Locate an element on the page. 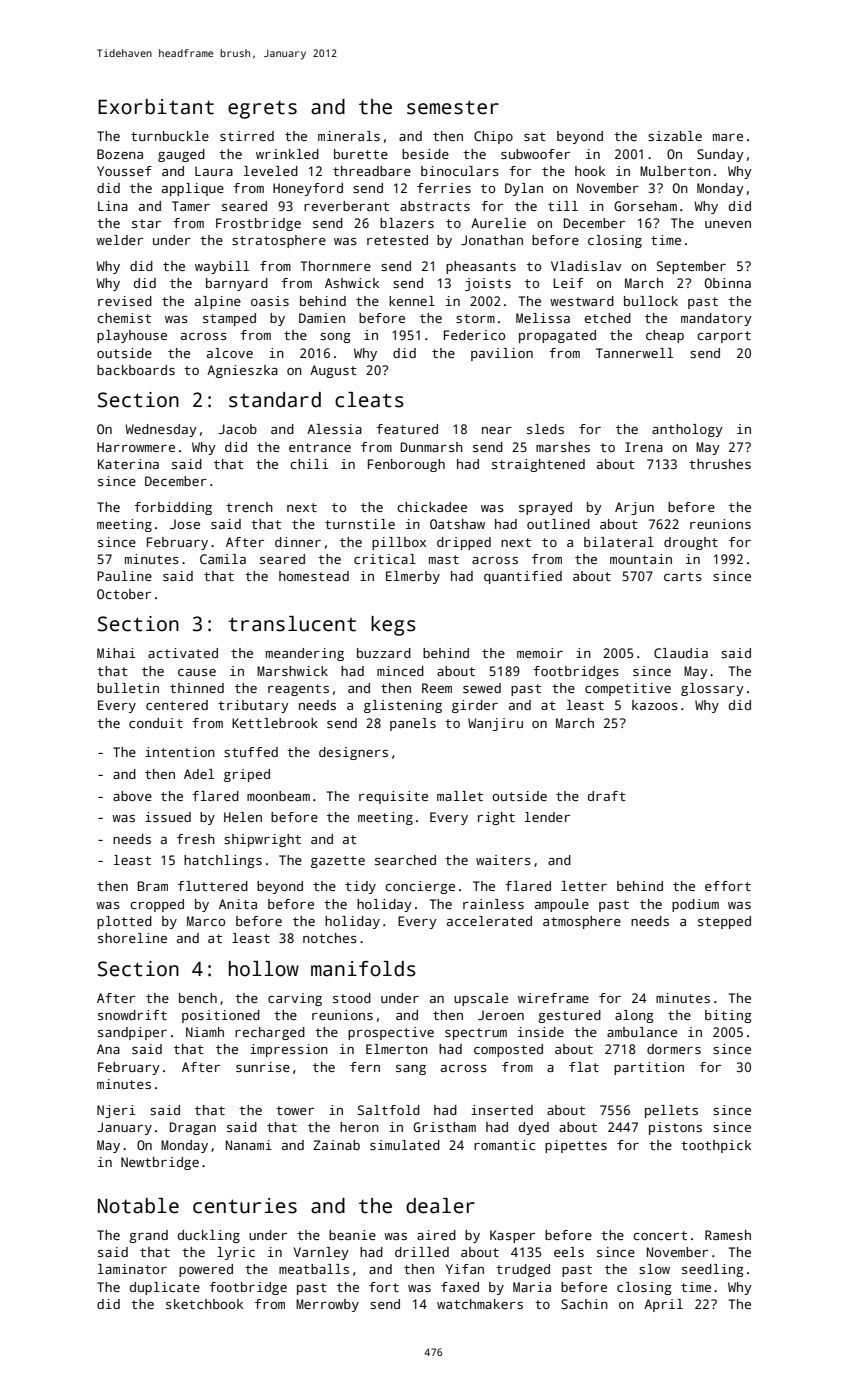 The image size is (849, 1400). glossary is located at coordinates (712, 689).
